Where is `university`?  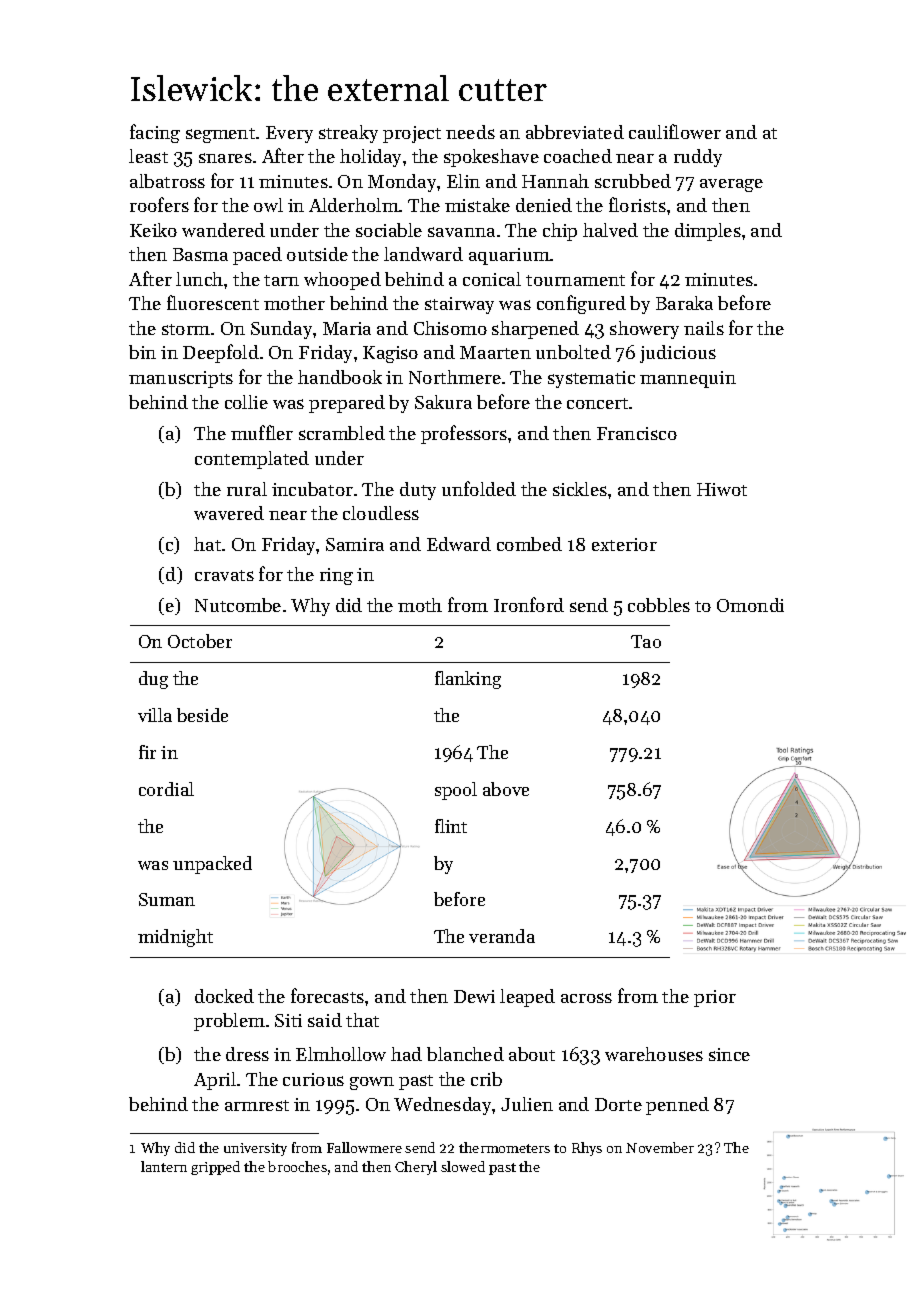 university is located at coordinates (255, 1149).
